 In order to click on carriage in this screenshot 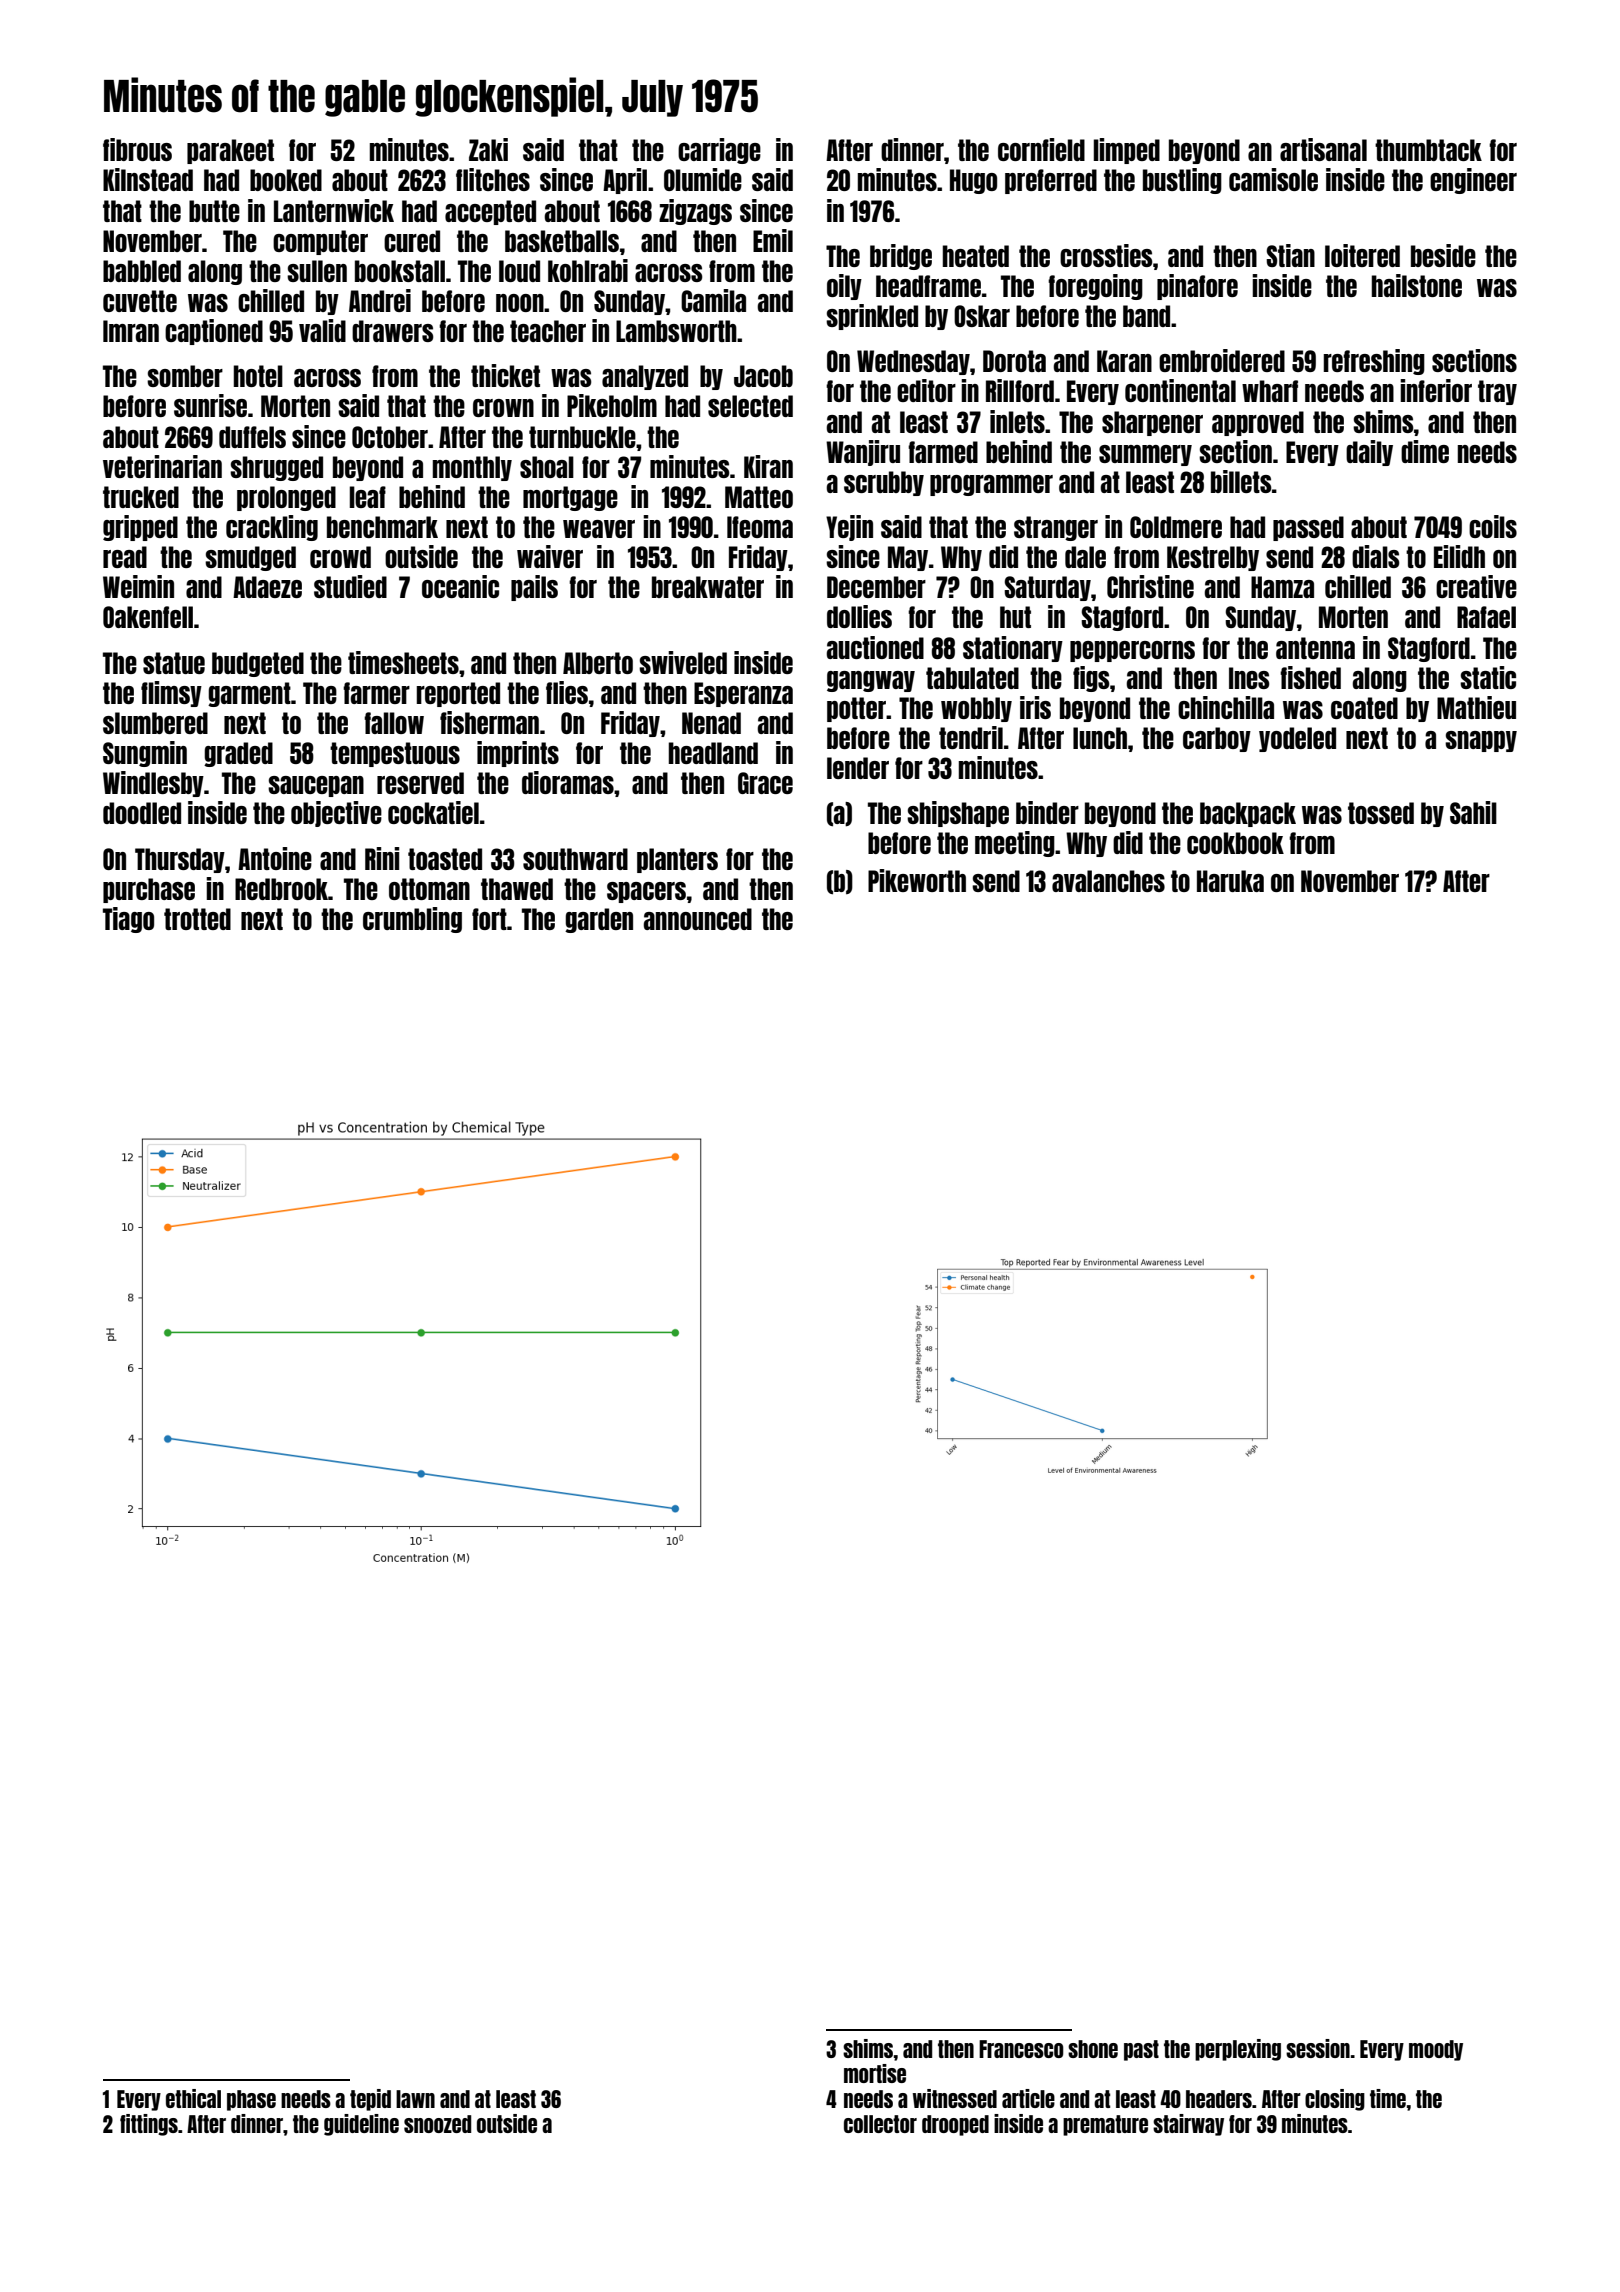, I will do `click(719, 151)`.
